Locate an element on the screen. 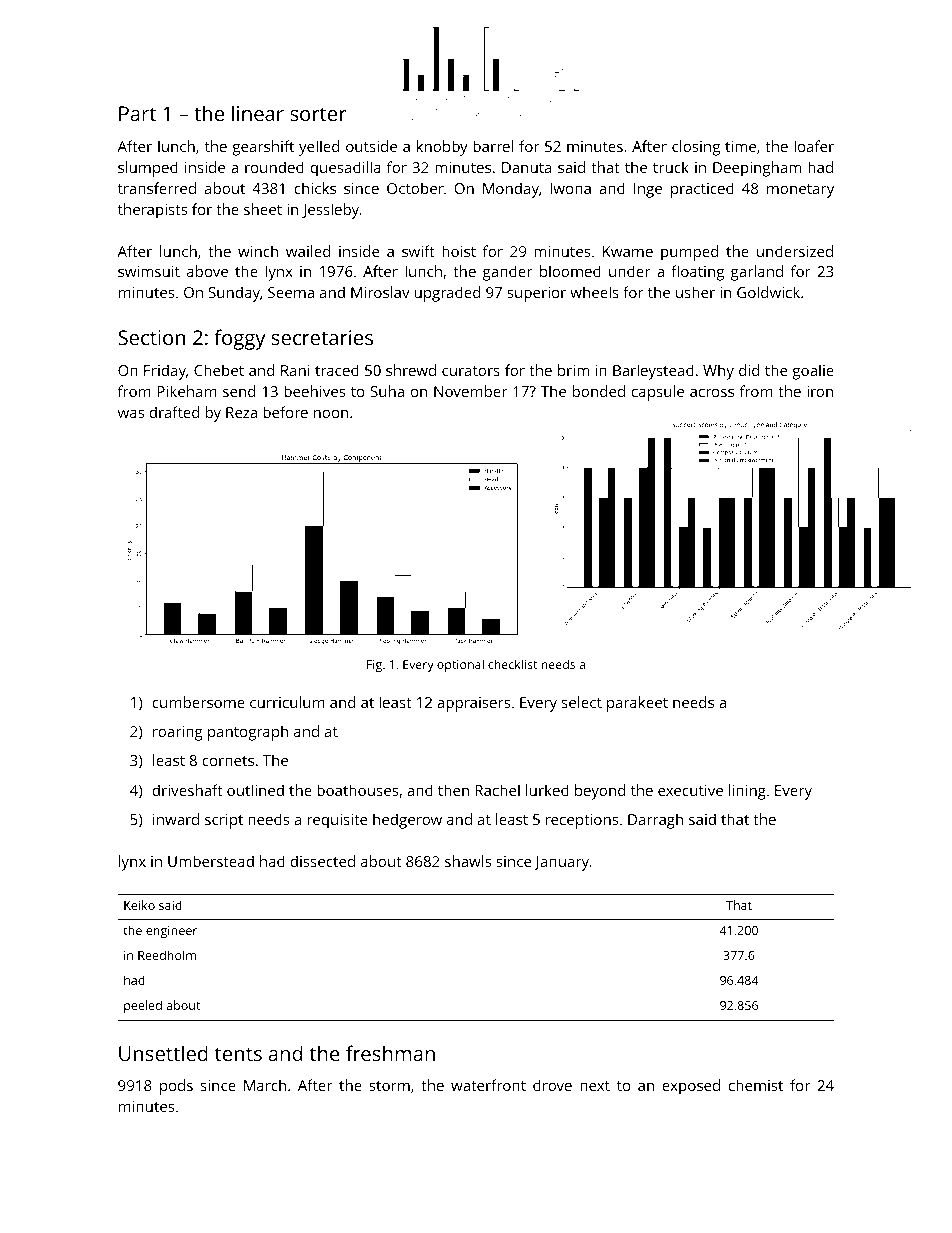 This screenshot has height=1233, width=952. storm is located at coordinates (389, 1086).
